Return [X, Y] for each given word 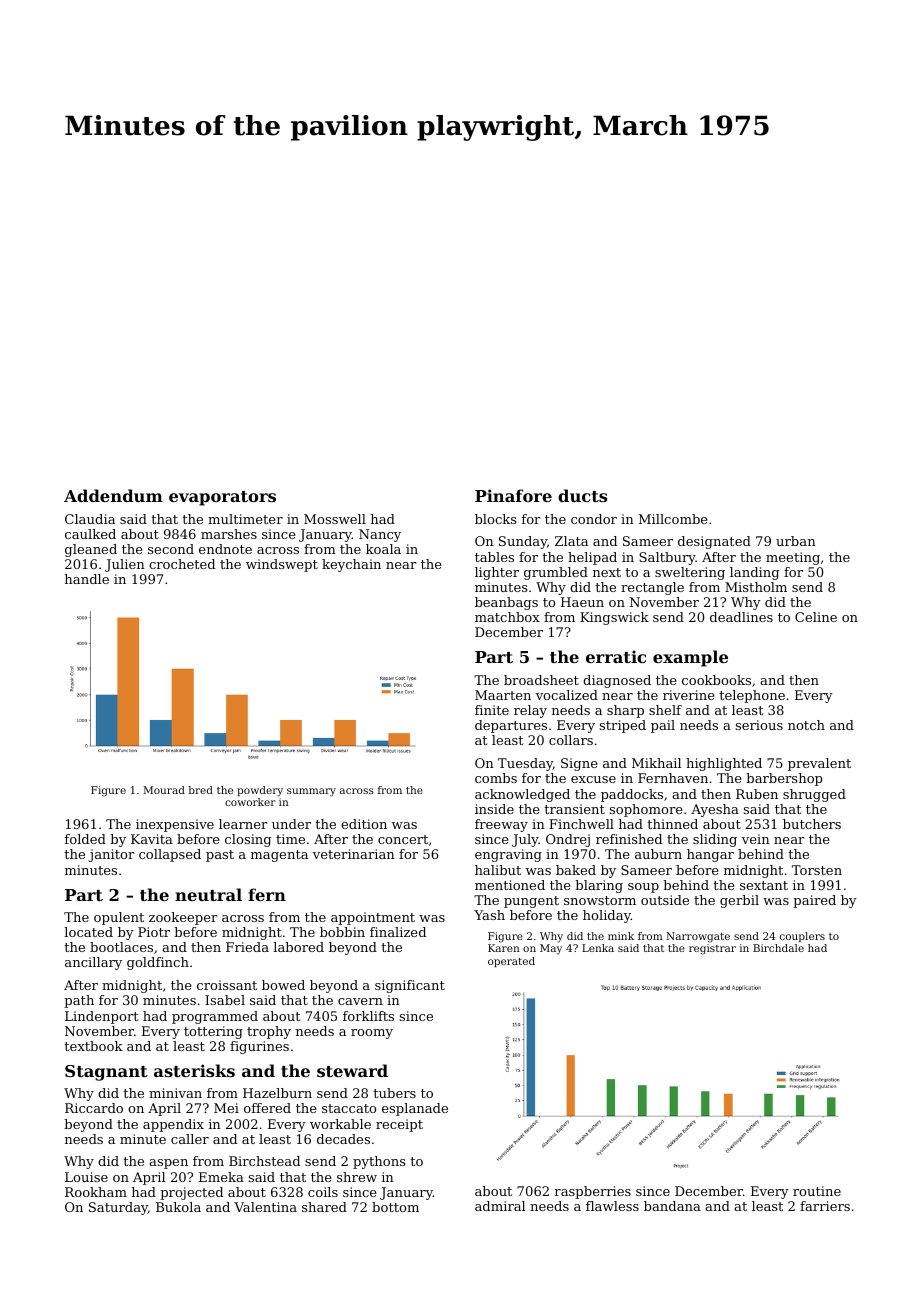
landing [754, 573]
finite [492, 710]
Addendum [113, 495]
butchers [812, 824]
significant [410, 986]
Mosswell [335, 519]
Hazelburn [277, 1093]
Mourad [164, 790]
